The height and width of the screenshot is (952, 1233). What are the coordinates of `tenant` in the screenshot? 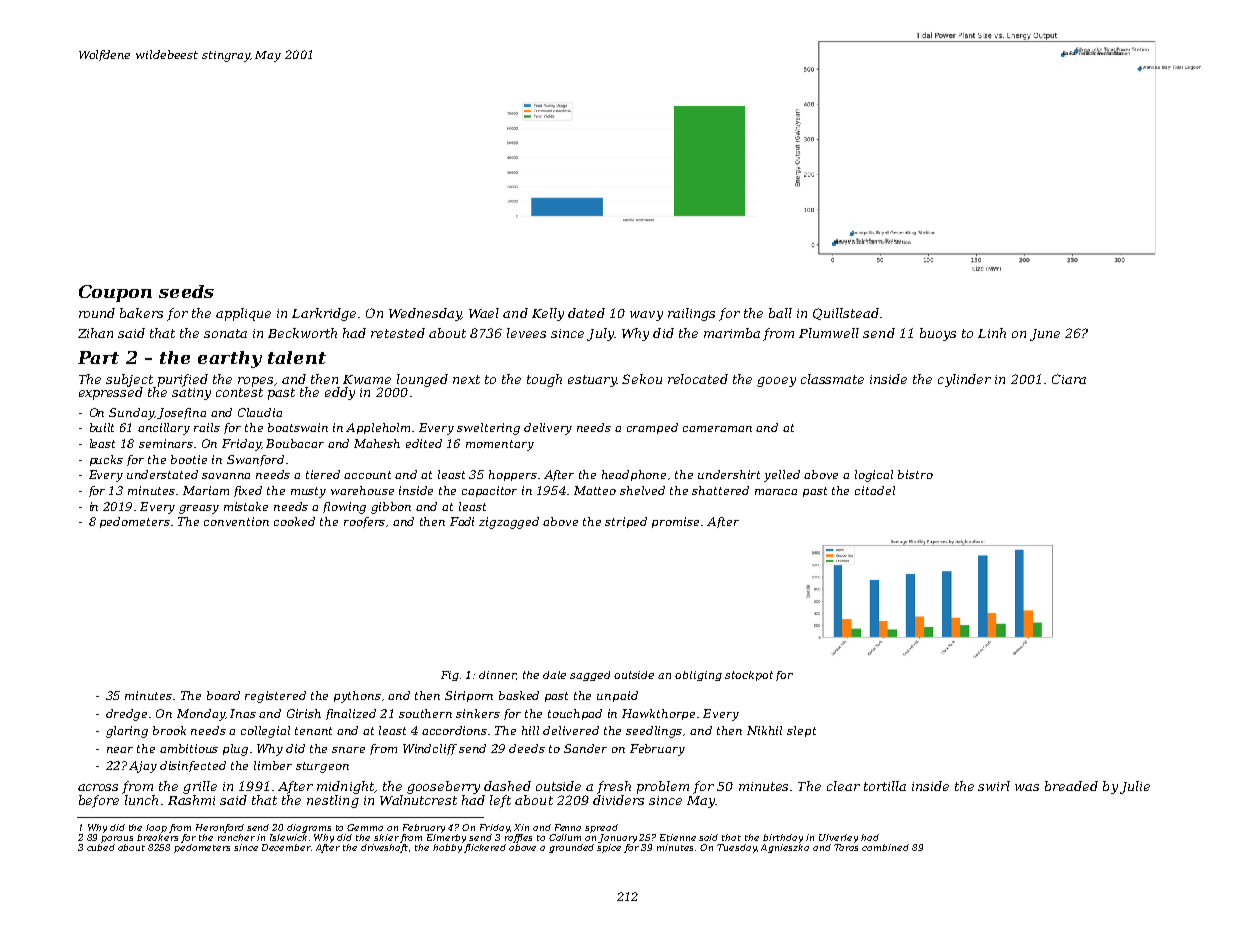 It's located at (313, 731).
